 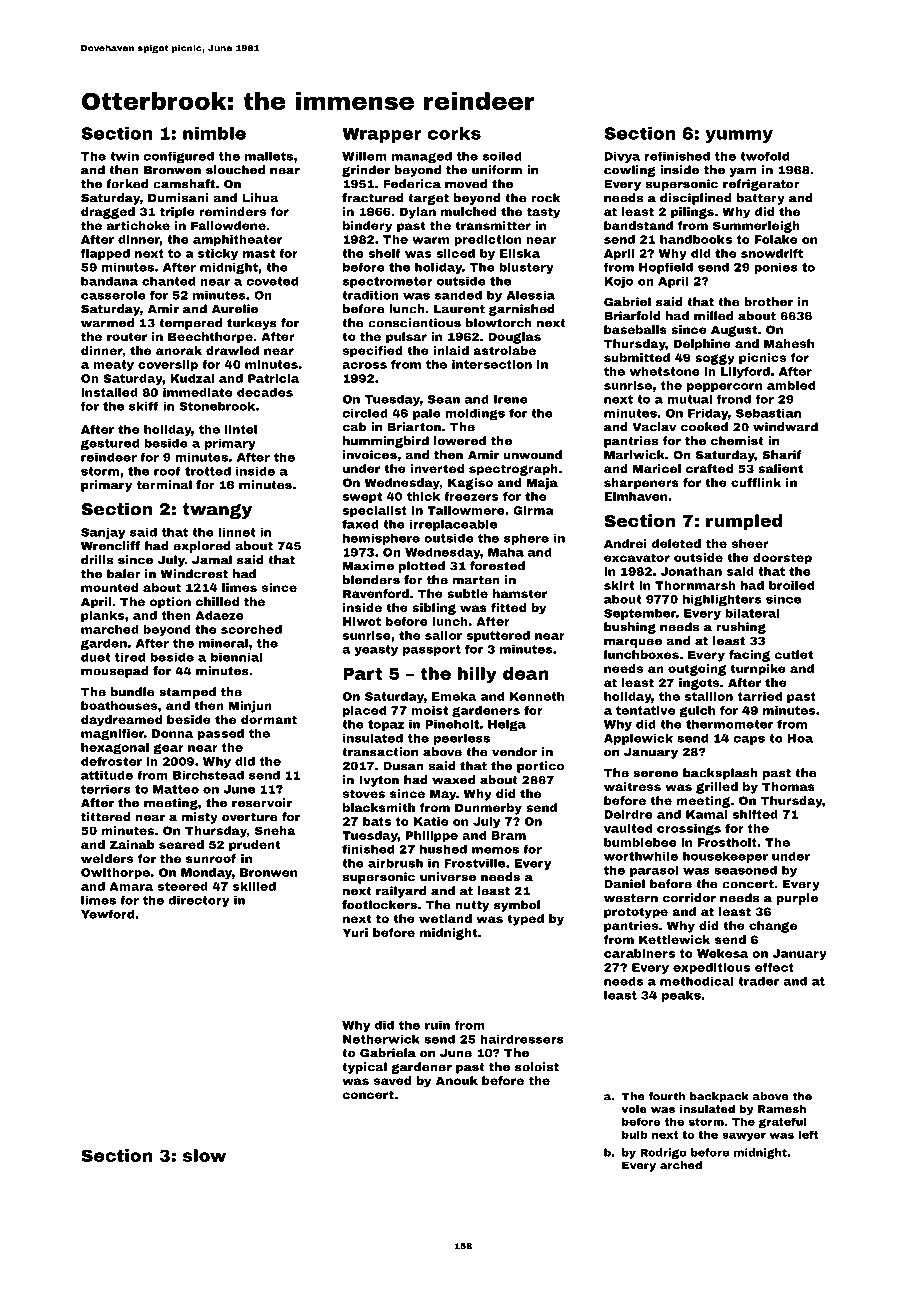 What do you see at coordinates (758, 981) in the screenshot?
I see `trader` at bounding box center [758, 981].
